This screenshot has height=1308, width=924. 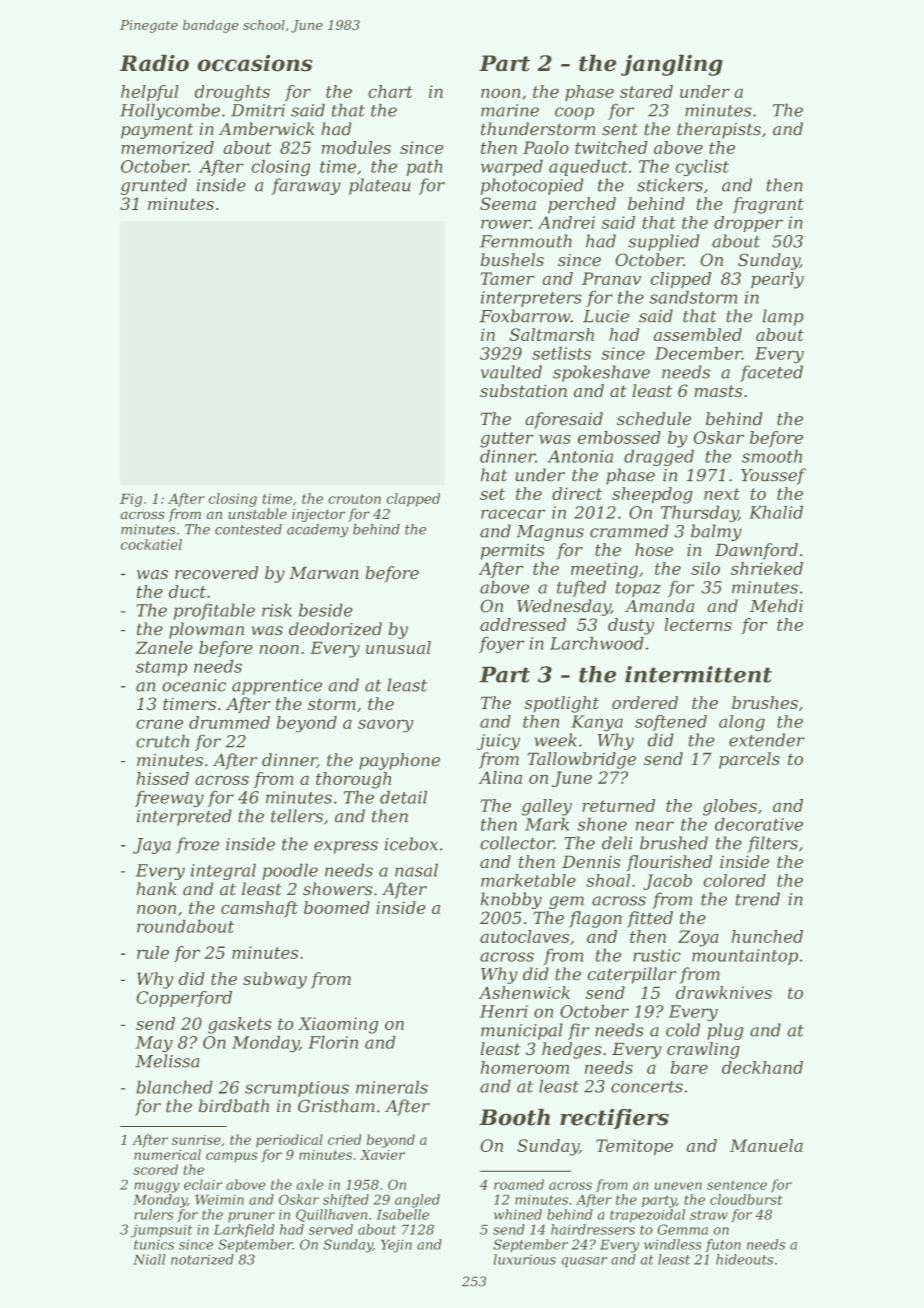 What do you see at coordinates (396, 1246) in the screenshot?
I see `Yejin` at bounding box center [396, 1246].
